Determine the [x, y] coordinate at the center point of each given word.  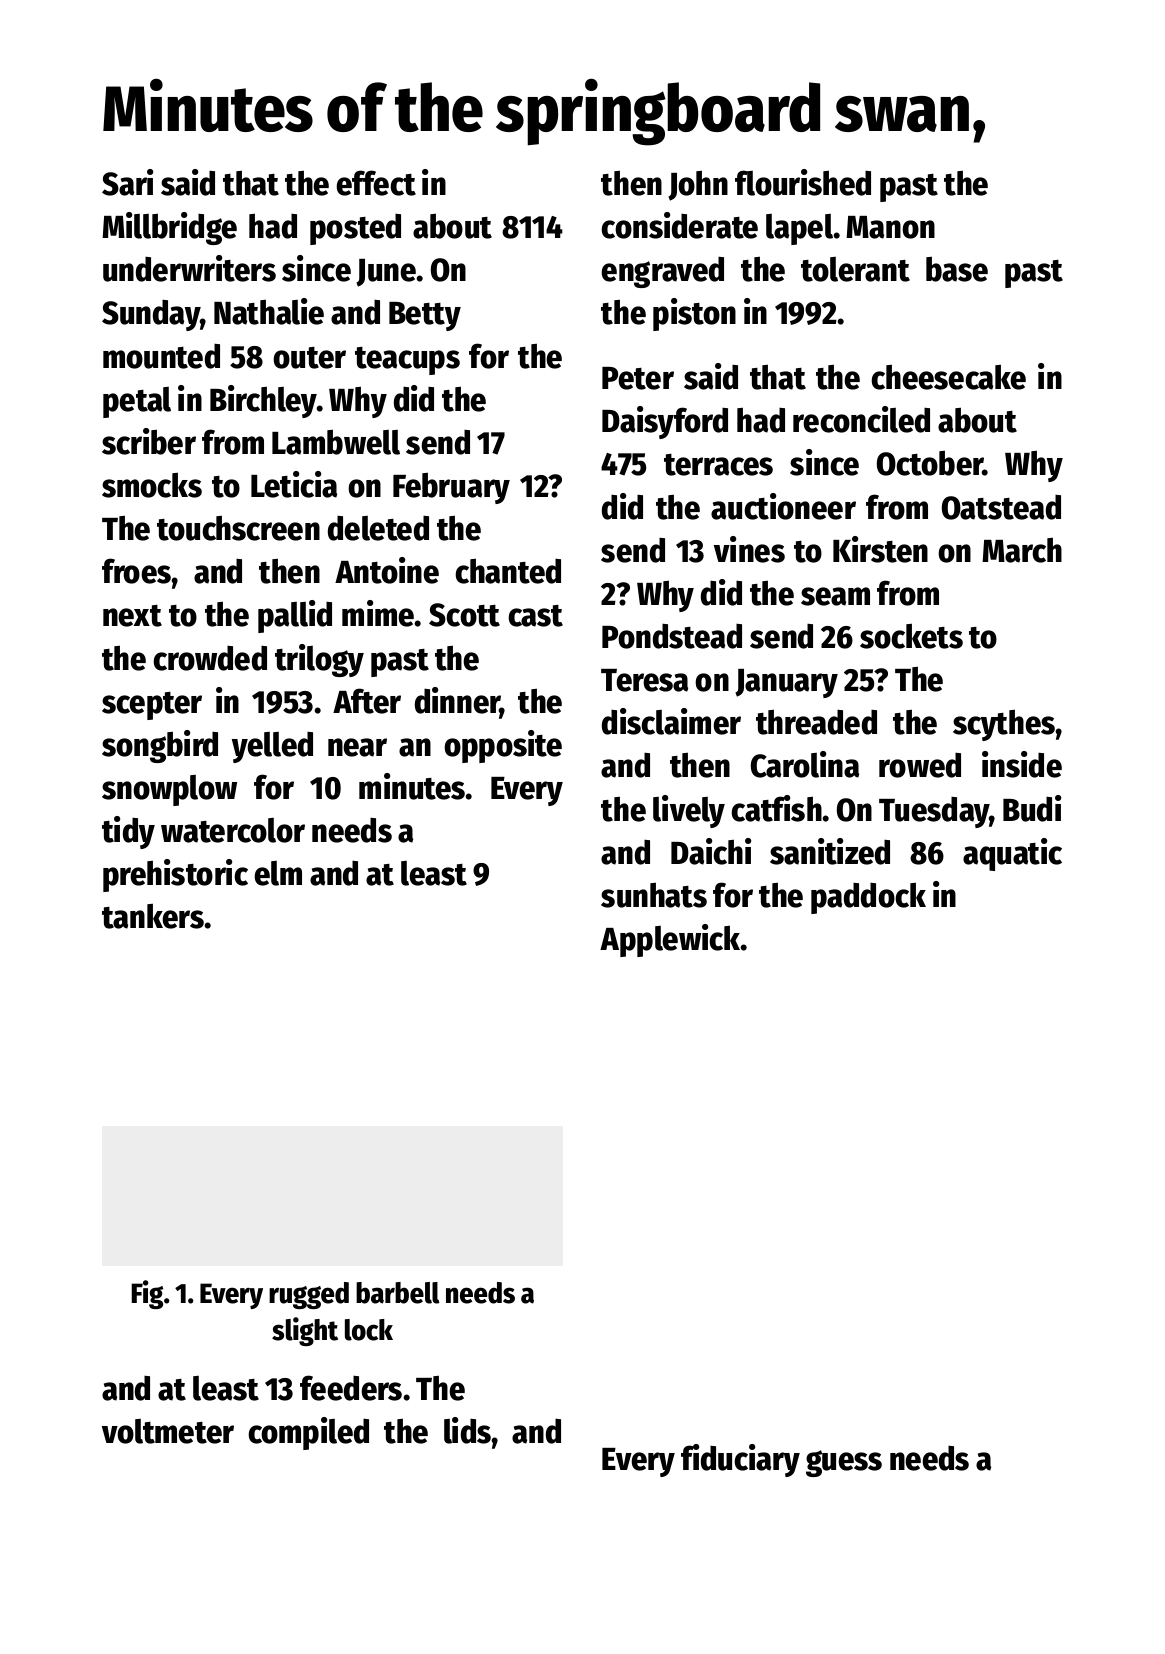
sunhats [654, 895]
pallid [295, 616]
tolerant [855, 269]
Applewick [670, 940]
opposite [503, 746]
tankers [153, 916]
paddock [868, 898]
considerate [679, 225]
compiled [308, 1433]
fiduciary [740, 1460]
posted [355, 229]
